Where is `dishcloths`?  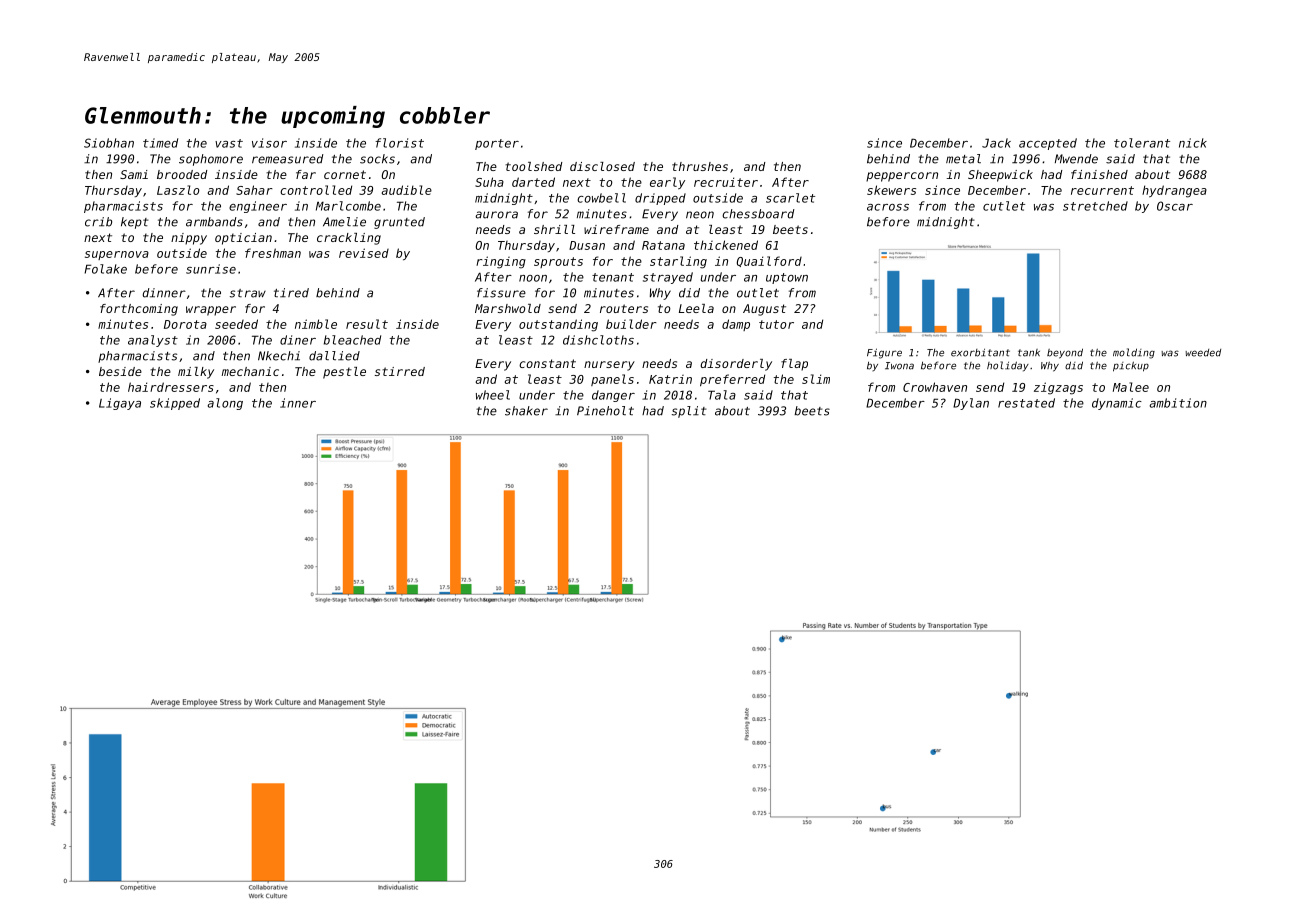
dishcloths is located at coordinates (598, 340).
